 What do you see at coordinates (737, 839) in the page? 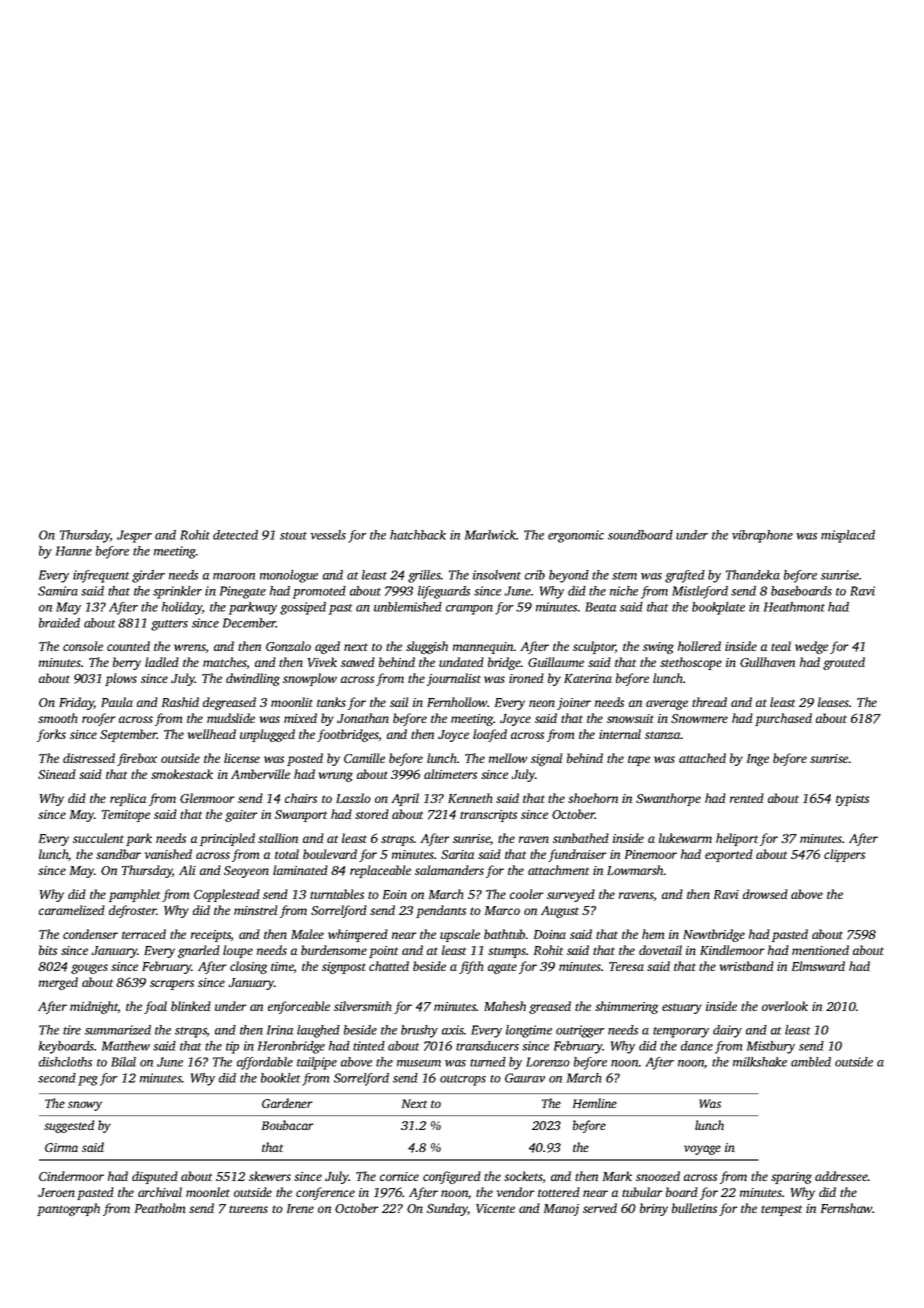
I see `heliport` at bounding box center [737, 839].
